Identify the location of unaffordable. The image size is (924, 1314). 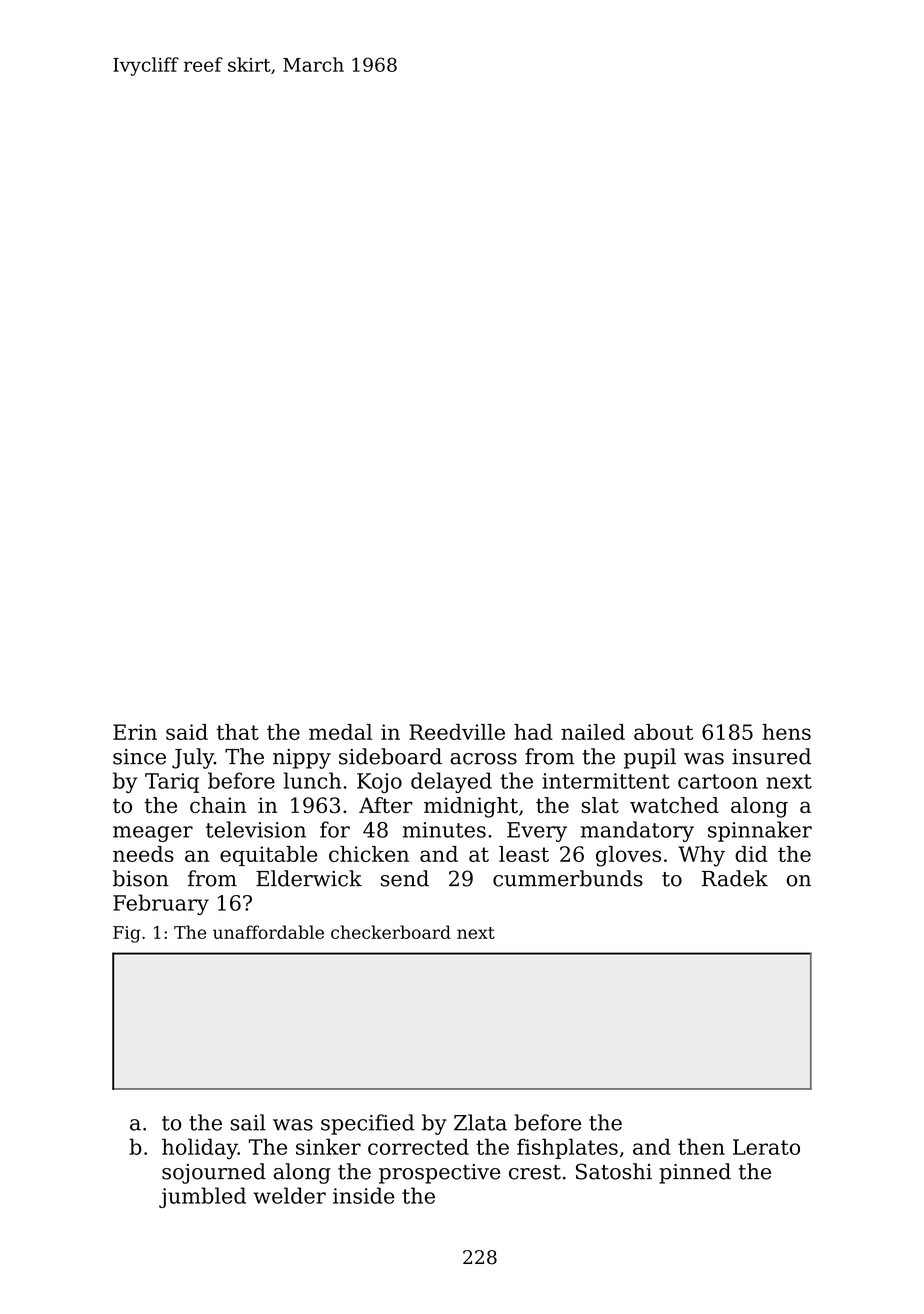
(268, 932).
